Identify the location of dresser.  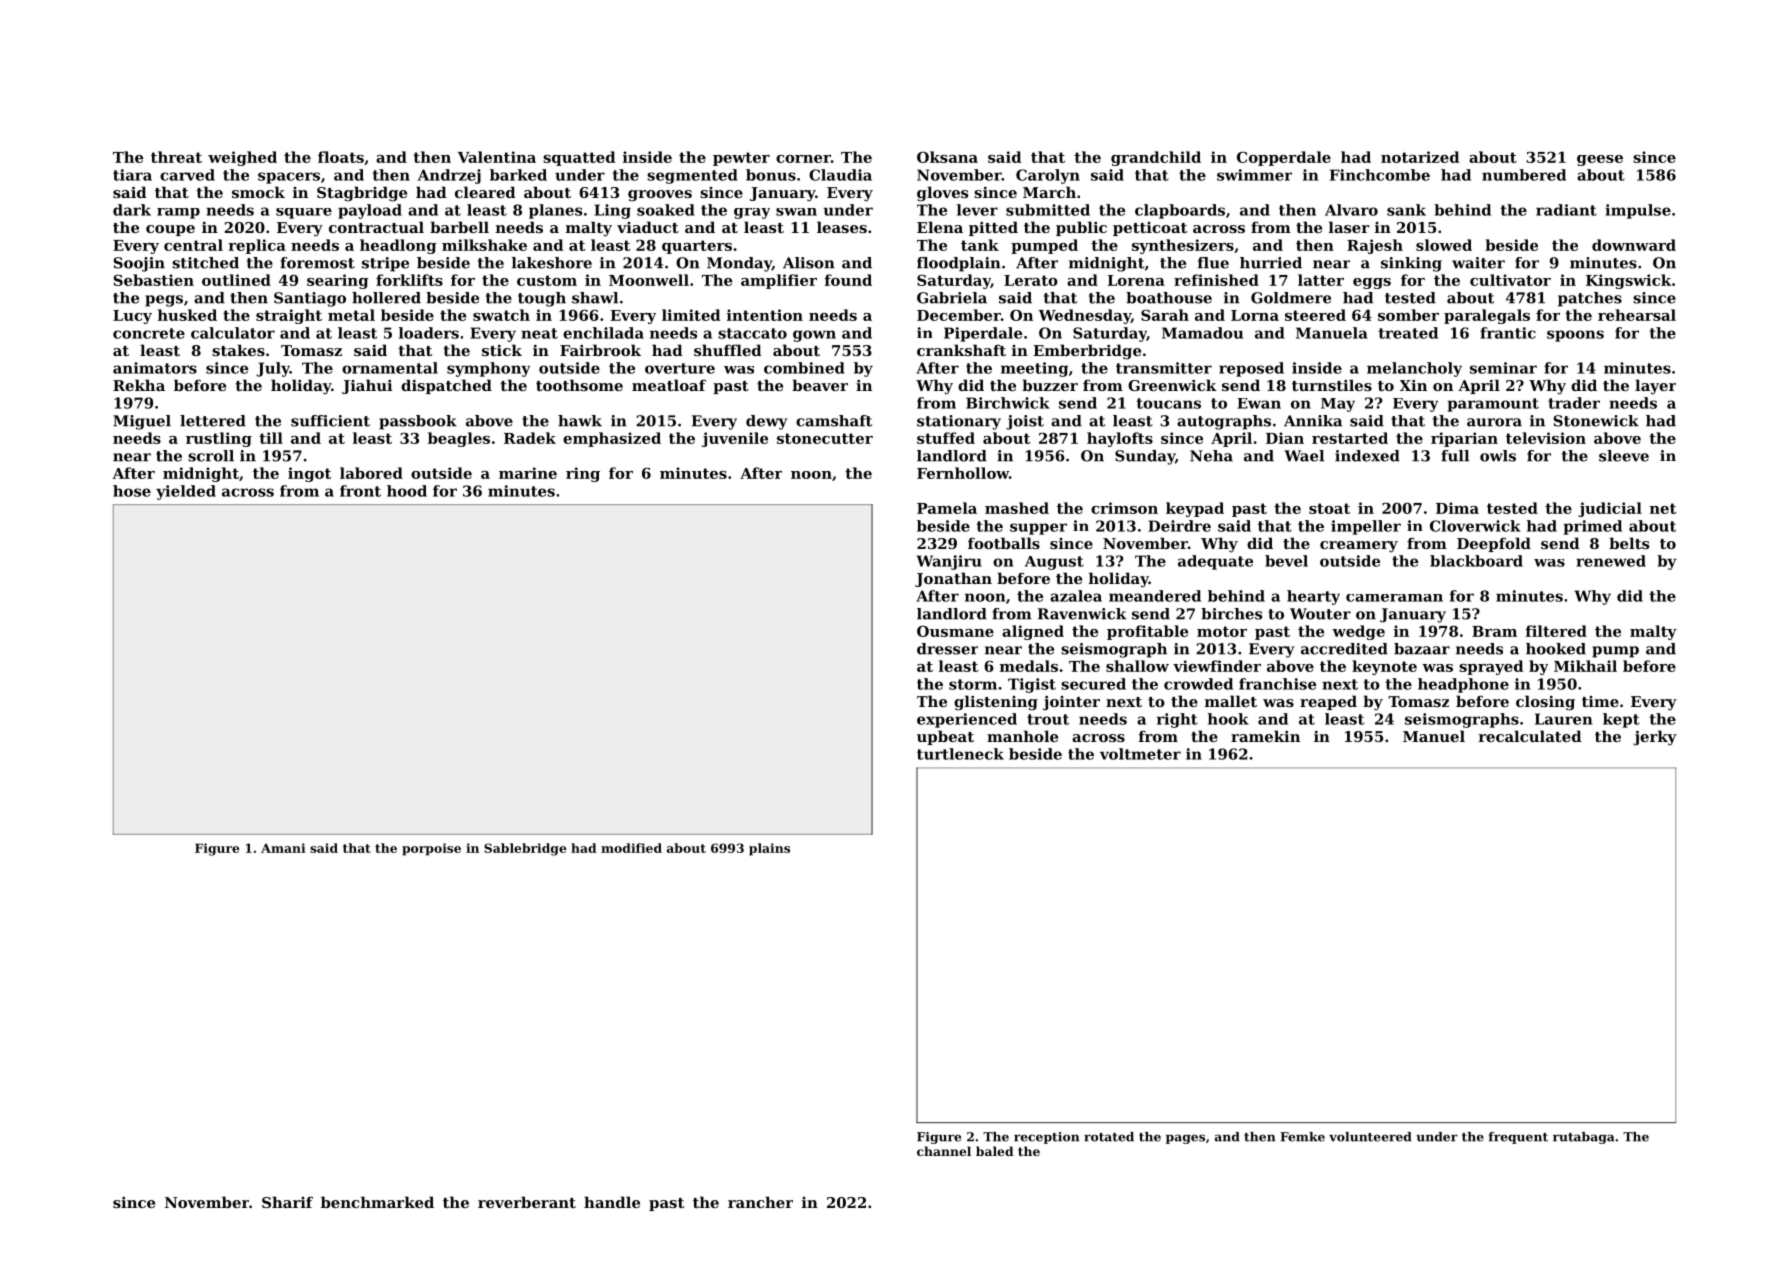
(947, 649).
